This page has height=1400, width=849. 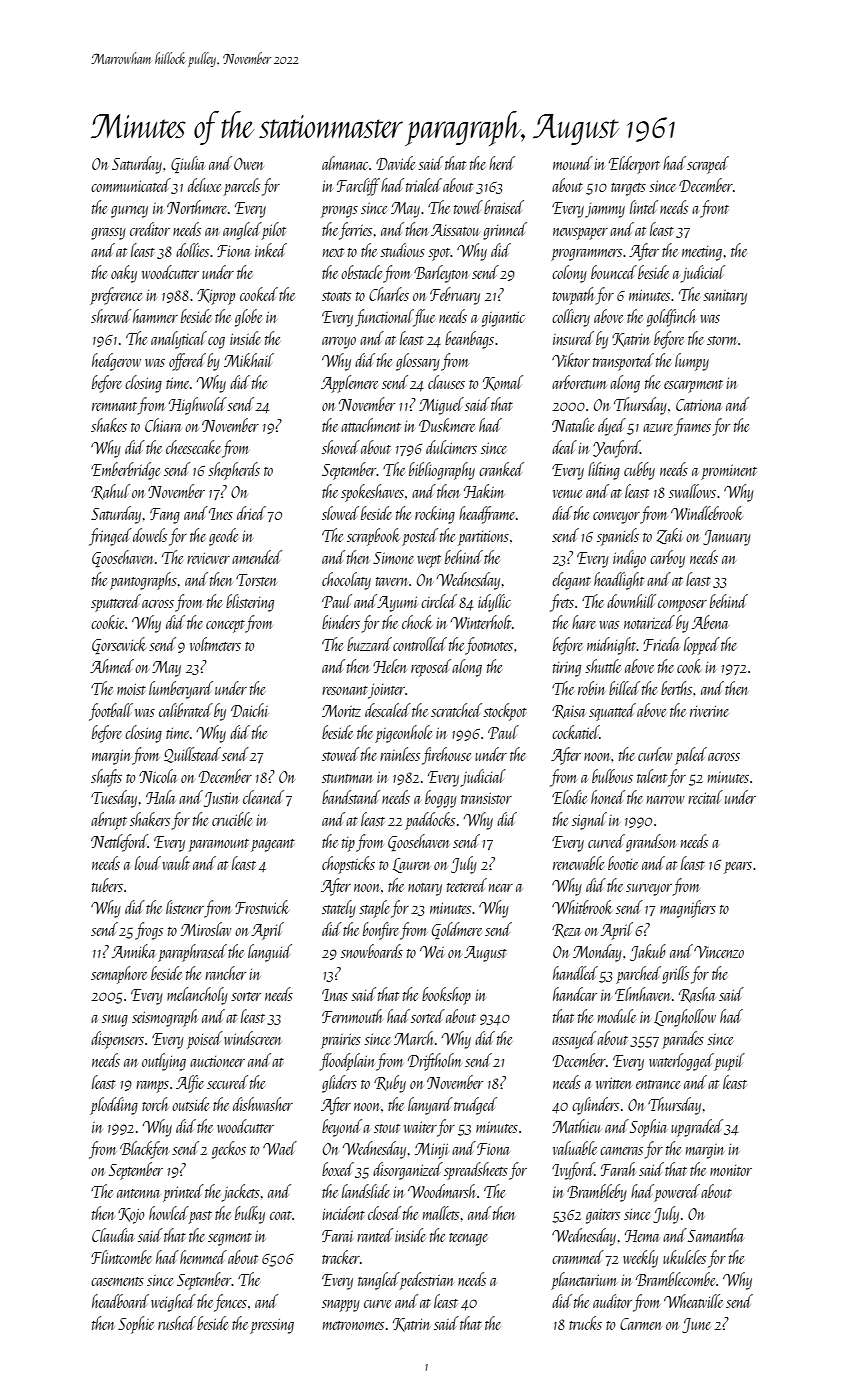 What do you see at coordinates (335, 995) in the page?
I see `Inas` at bounding box center [335, 995].
